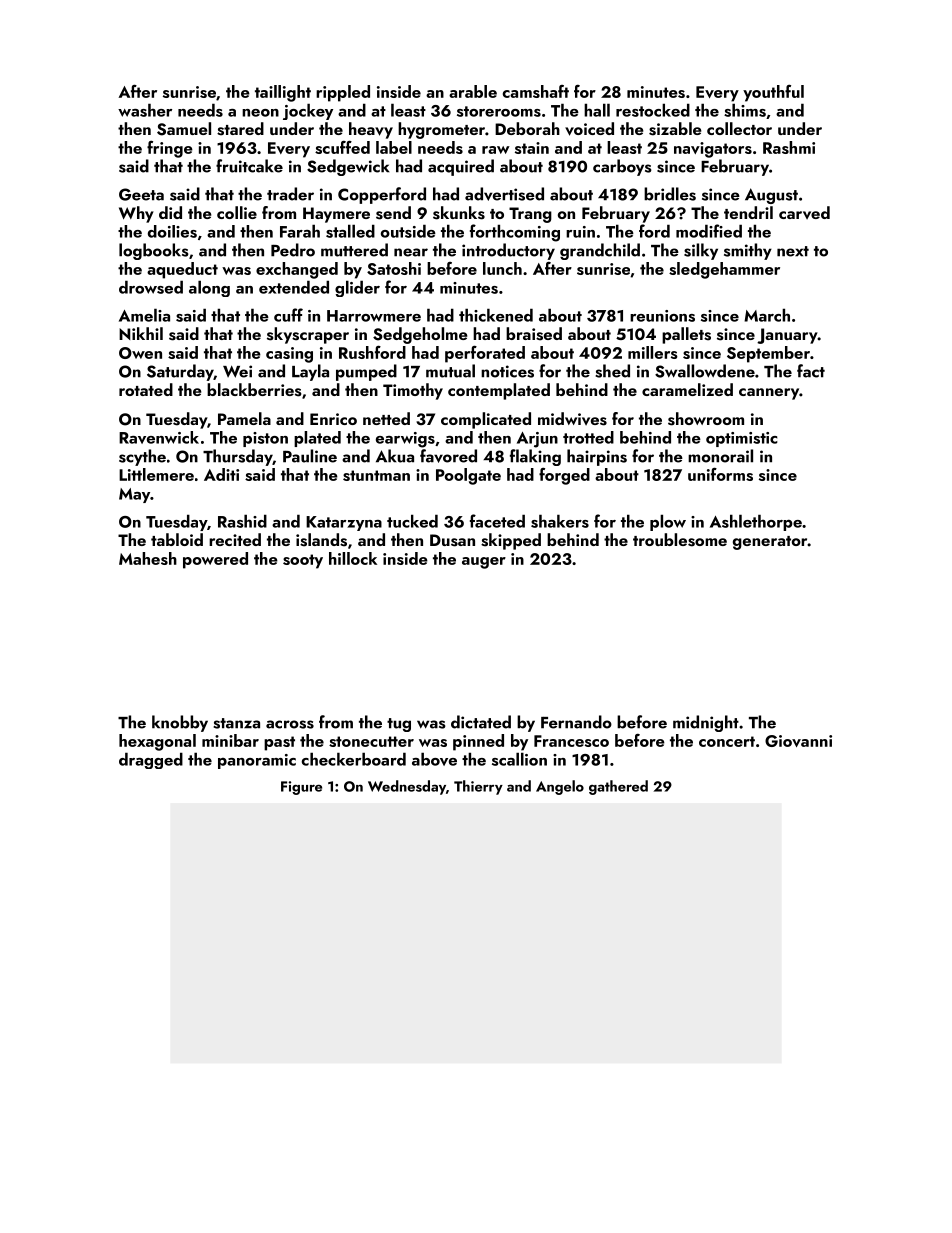 The width and height of the screenshot is (952, 1233). I want to click on youthful, so click(773, 93).
